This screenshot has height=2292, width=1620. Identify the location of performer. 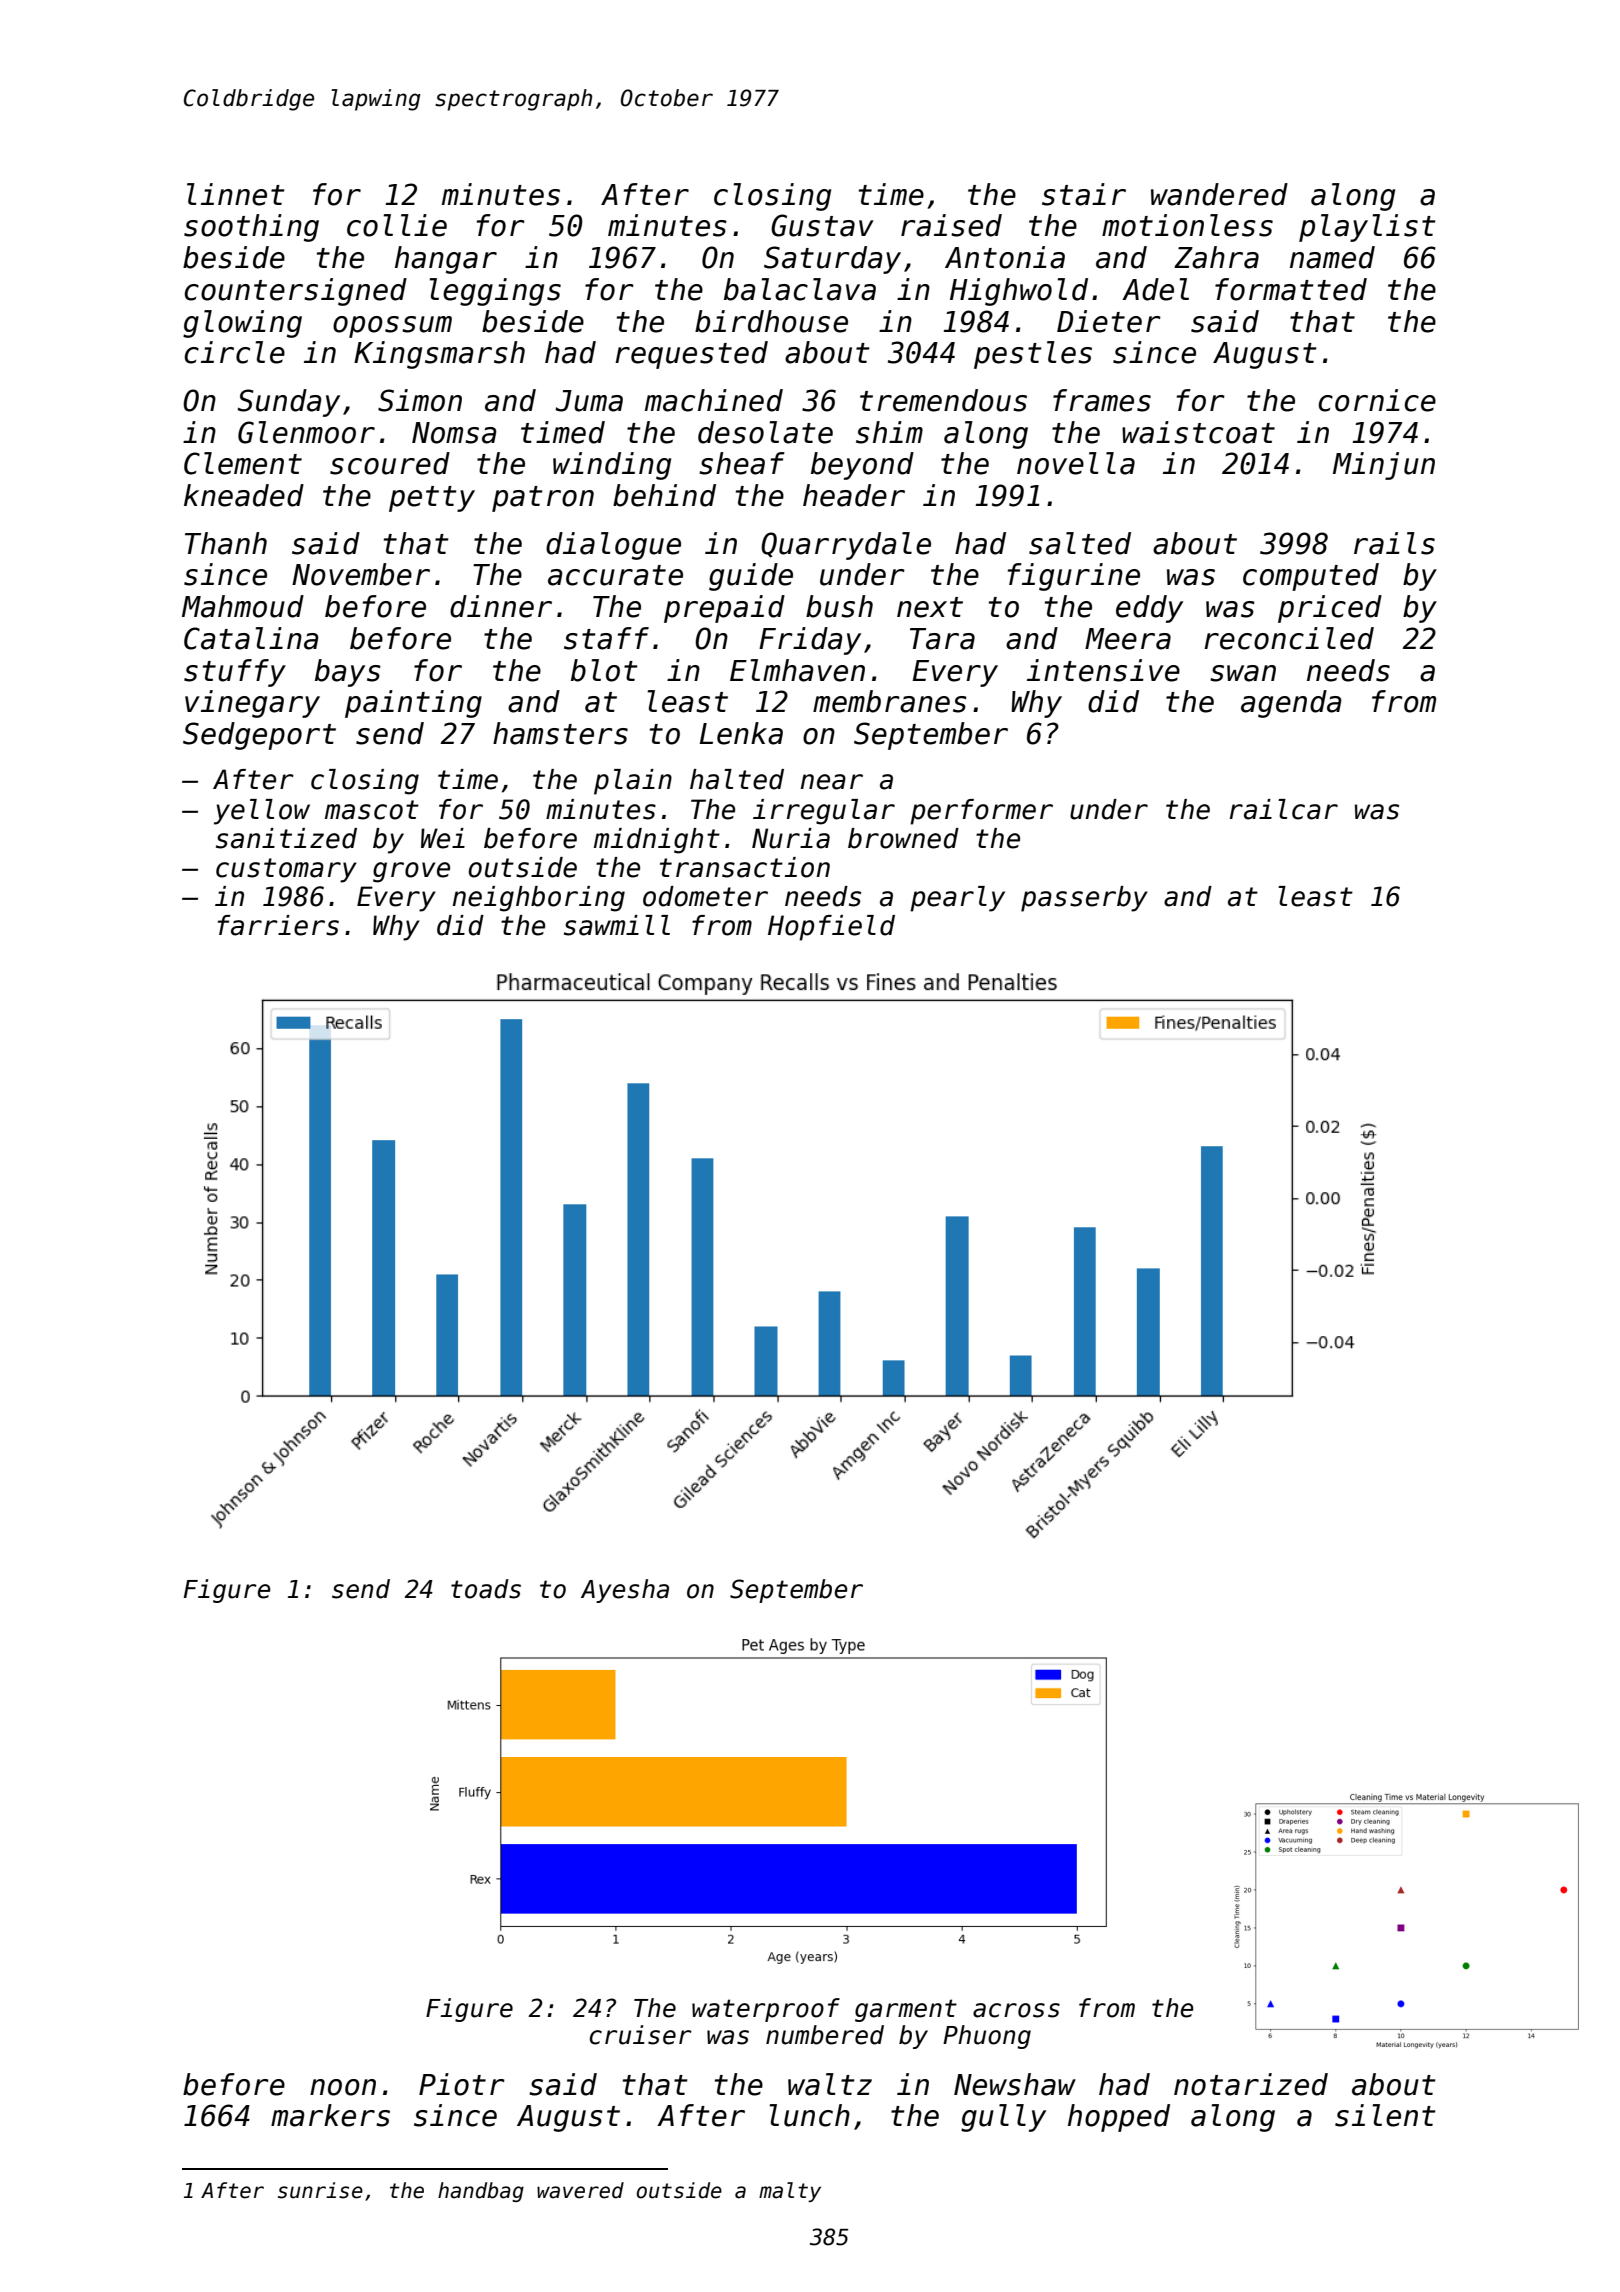
(981, 812).
